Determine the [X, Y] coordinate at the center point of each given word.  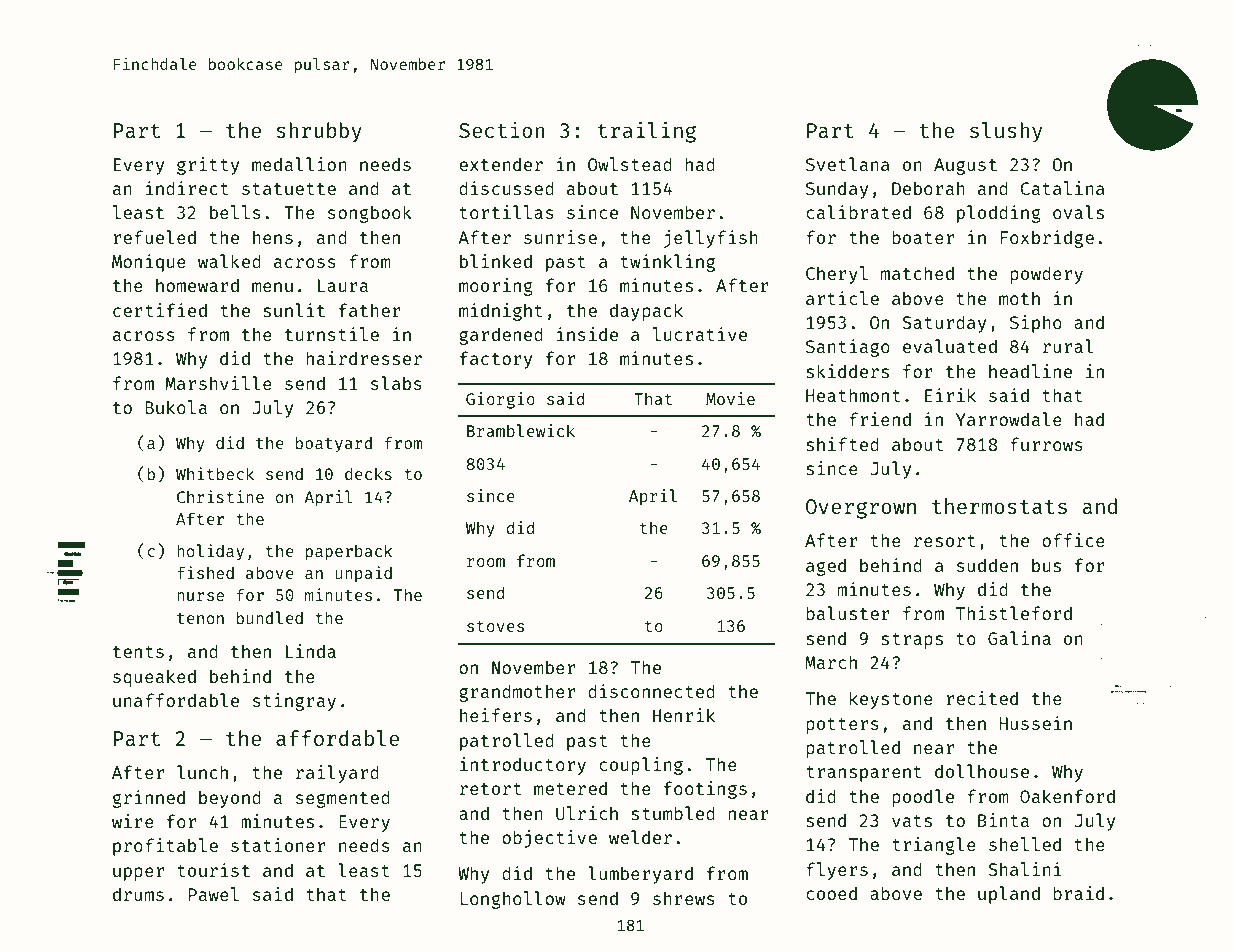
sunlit [294, 310]
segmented [343, 799]
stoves [495, 626]
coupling [641, 766]
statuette [289, 189]
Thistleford [1014, 613]
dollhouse [982, 771]
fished [205, 572]
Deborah [928, 188]
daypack [646, 312]
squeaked [154, 678]
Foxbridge [1047, 239]
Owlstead [630, 164]
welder [640, 837]
